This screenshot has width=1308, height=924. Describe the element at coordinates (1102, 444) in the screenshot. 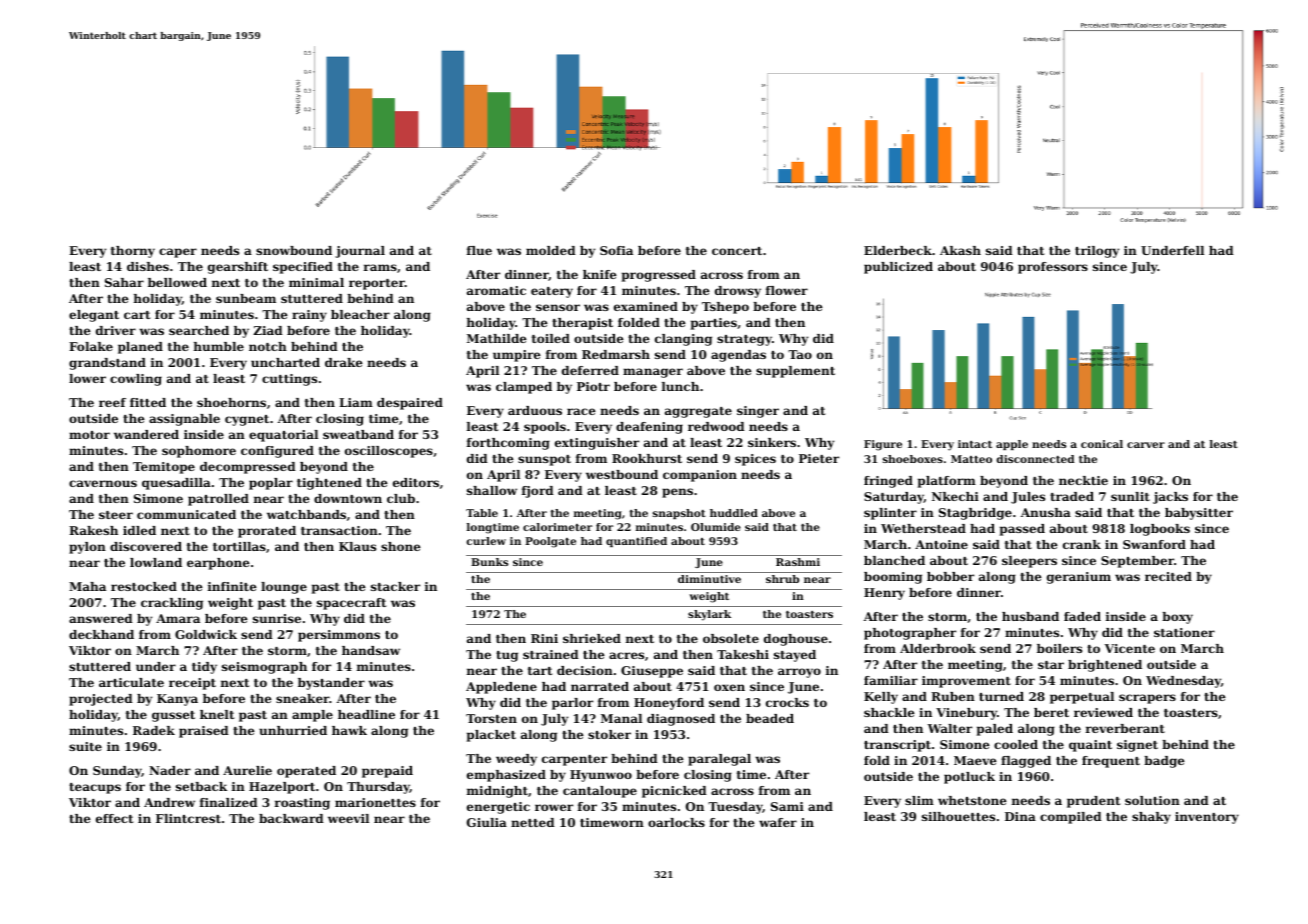

I see `conical` at that location.
